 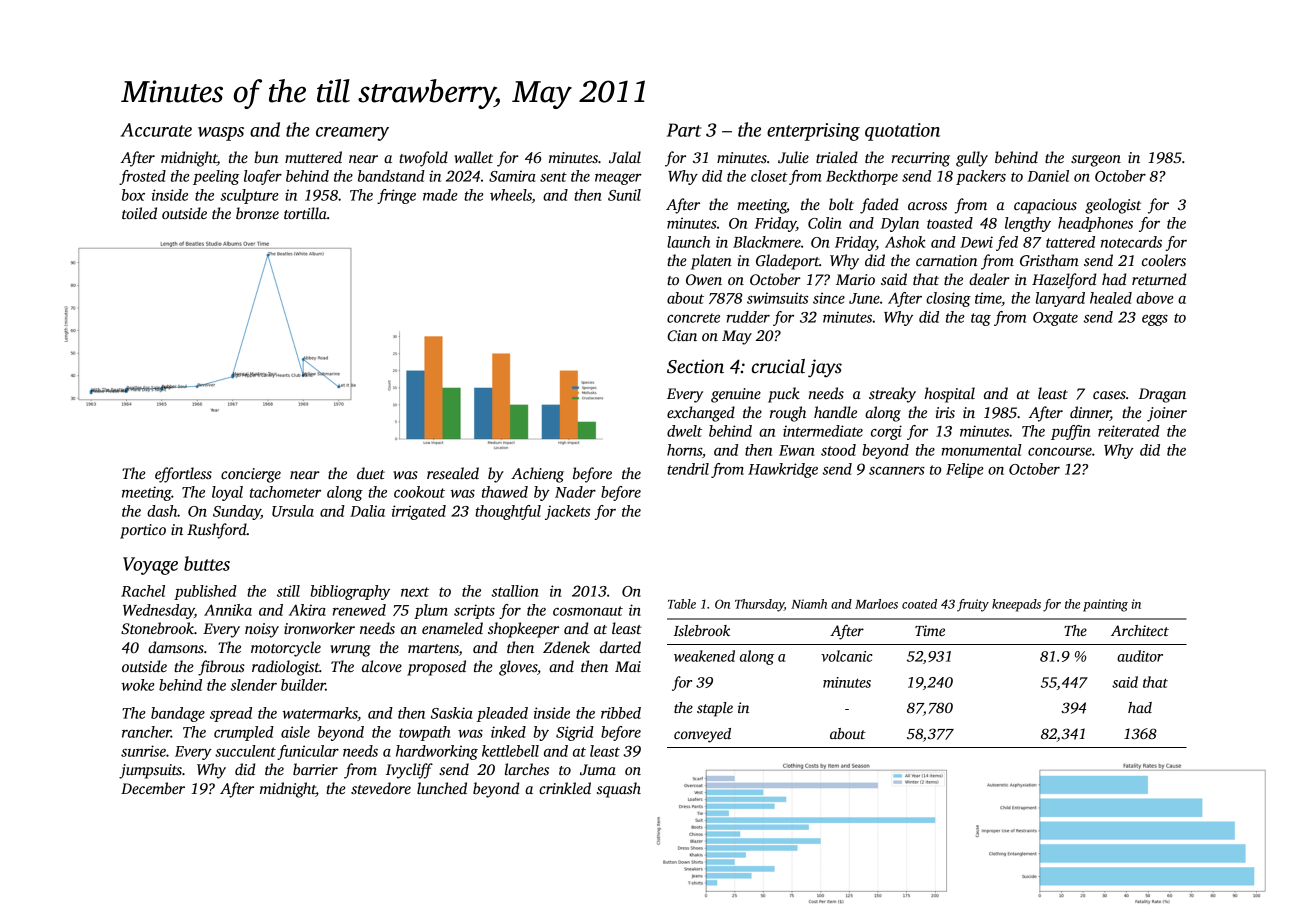 What do you see at coordinates (216, 177) in the image?
I see `peeling` at bounding box center [216, 177].
